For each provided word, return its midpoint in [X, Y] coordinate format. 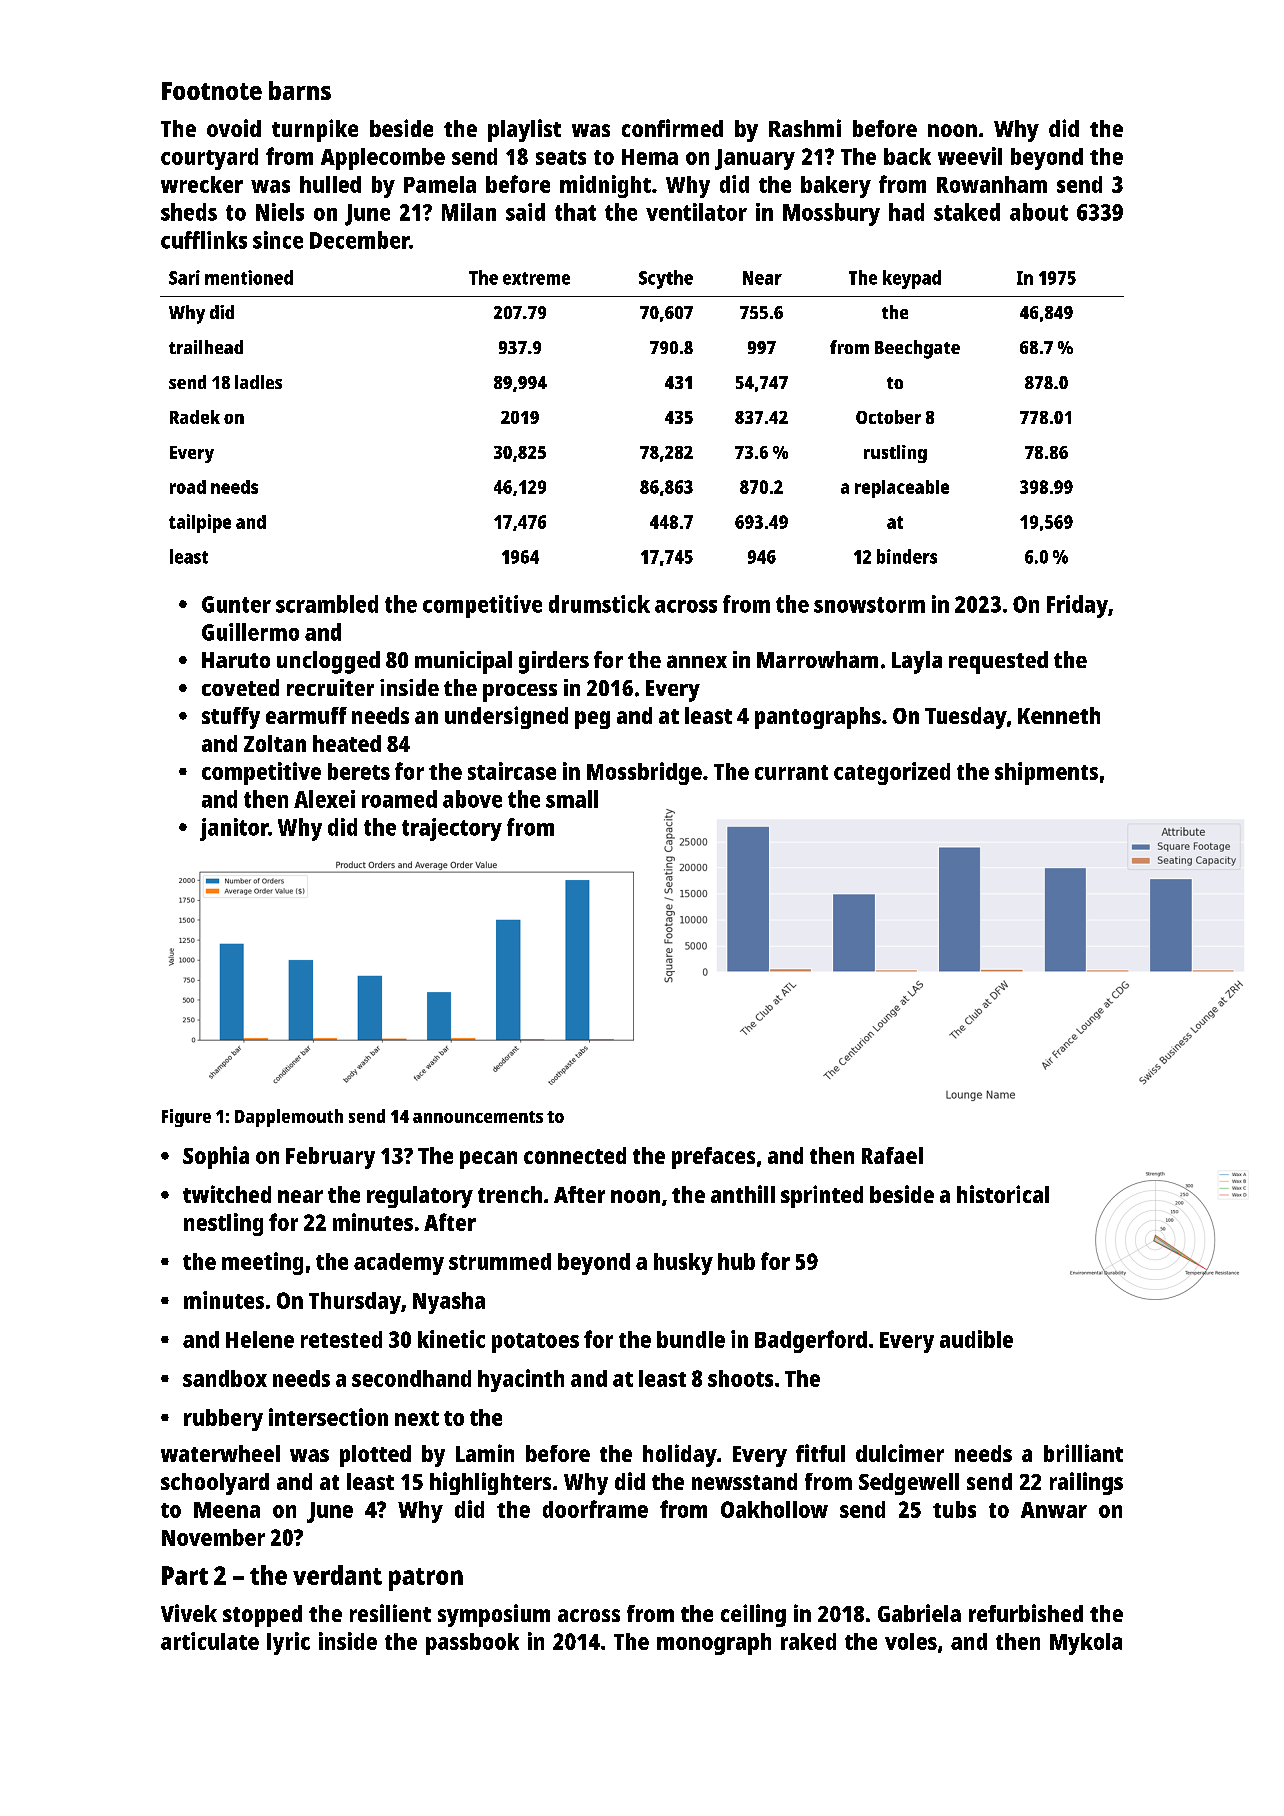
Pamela [440, 184]
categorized [892, 773]
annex [697, 661]
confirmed [672, 128]
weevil [970, 156]
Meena [227, 1510]
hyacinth [521, 1380]
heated [347, 743]
